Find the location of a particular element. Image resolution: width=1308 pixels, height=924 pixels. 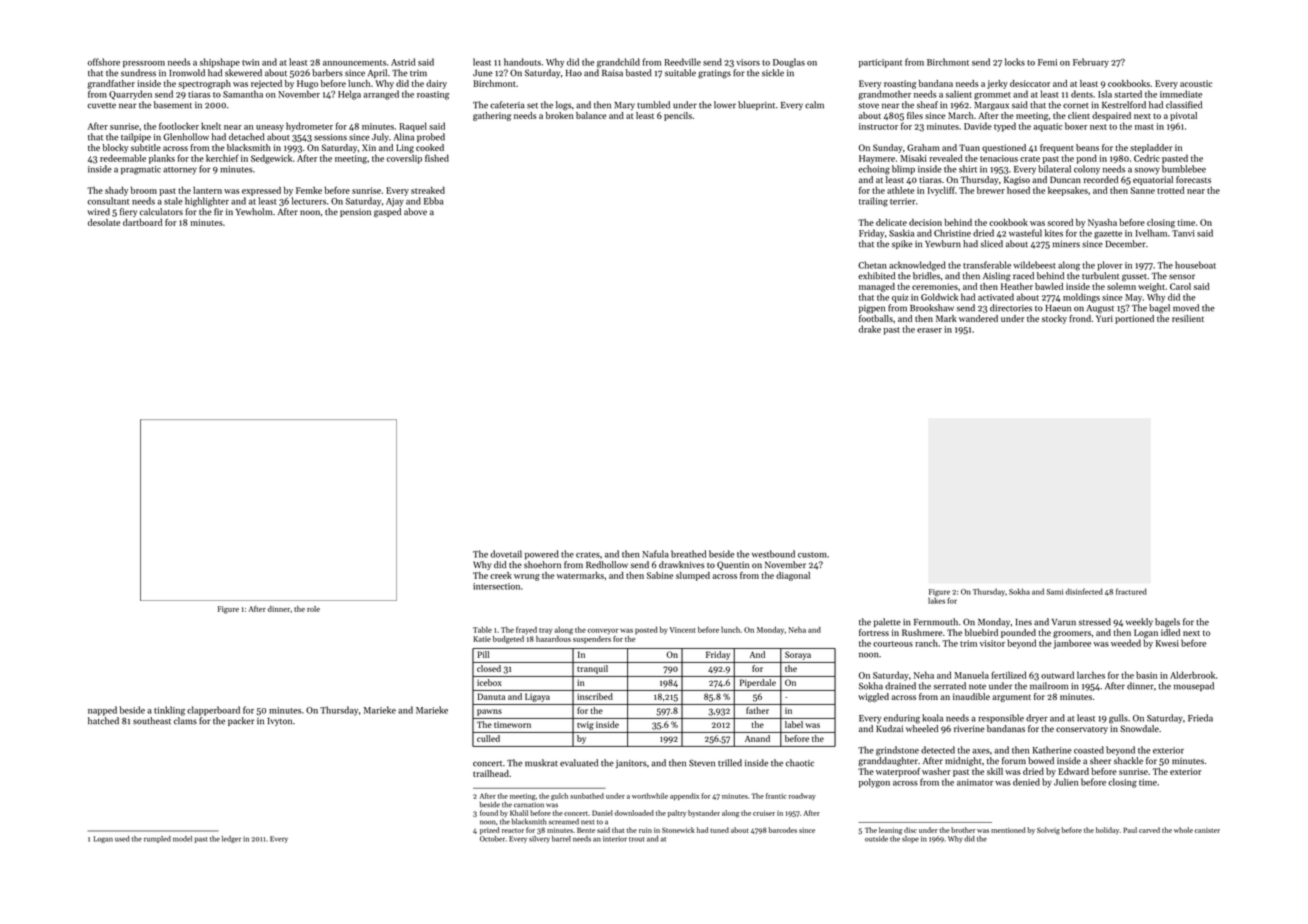

offshore is located at coordinates (104, 62).
